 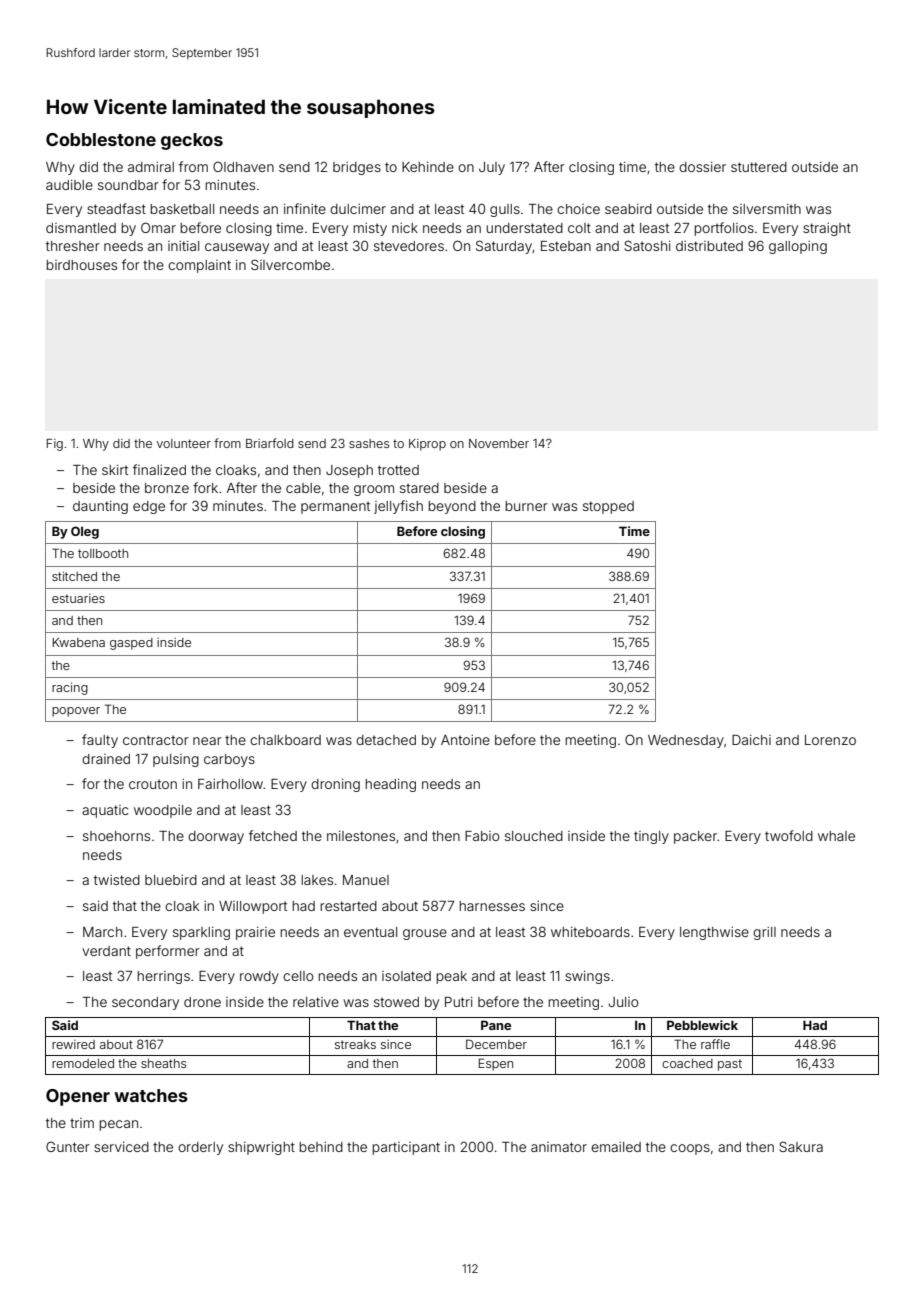 What do you see at coordinates (261, 1148) in the document?
I see `shipwright` at bounding box center [261, 1148].
